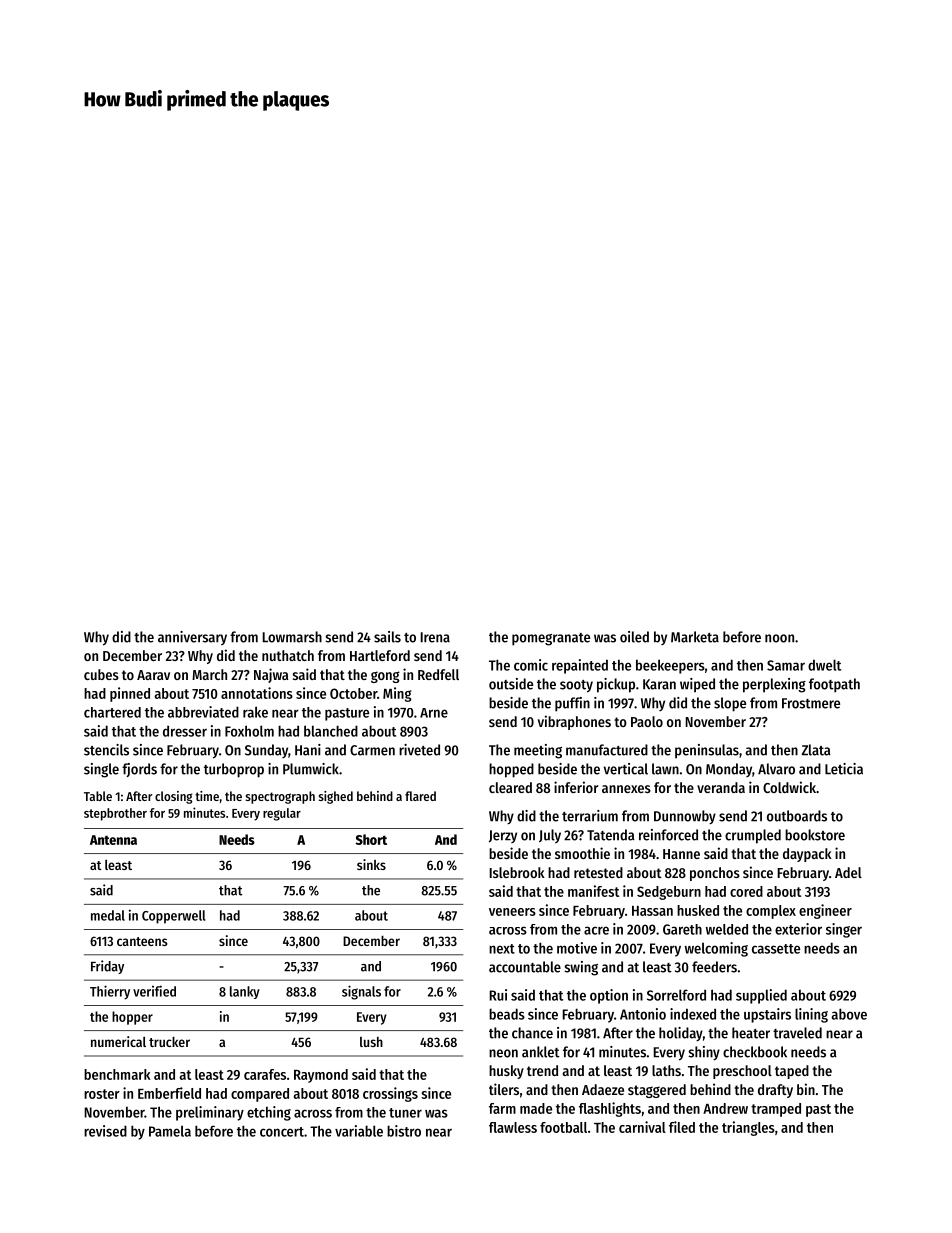  What do you see at coordinates (776, 949) in the screenshot?
I see `cassette` at bounding box center [776, 949].
